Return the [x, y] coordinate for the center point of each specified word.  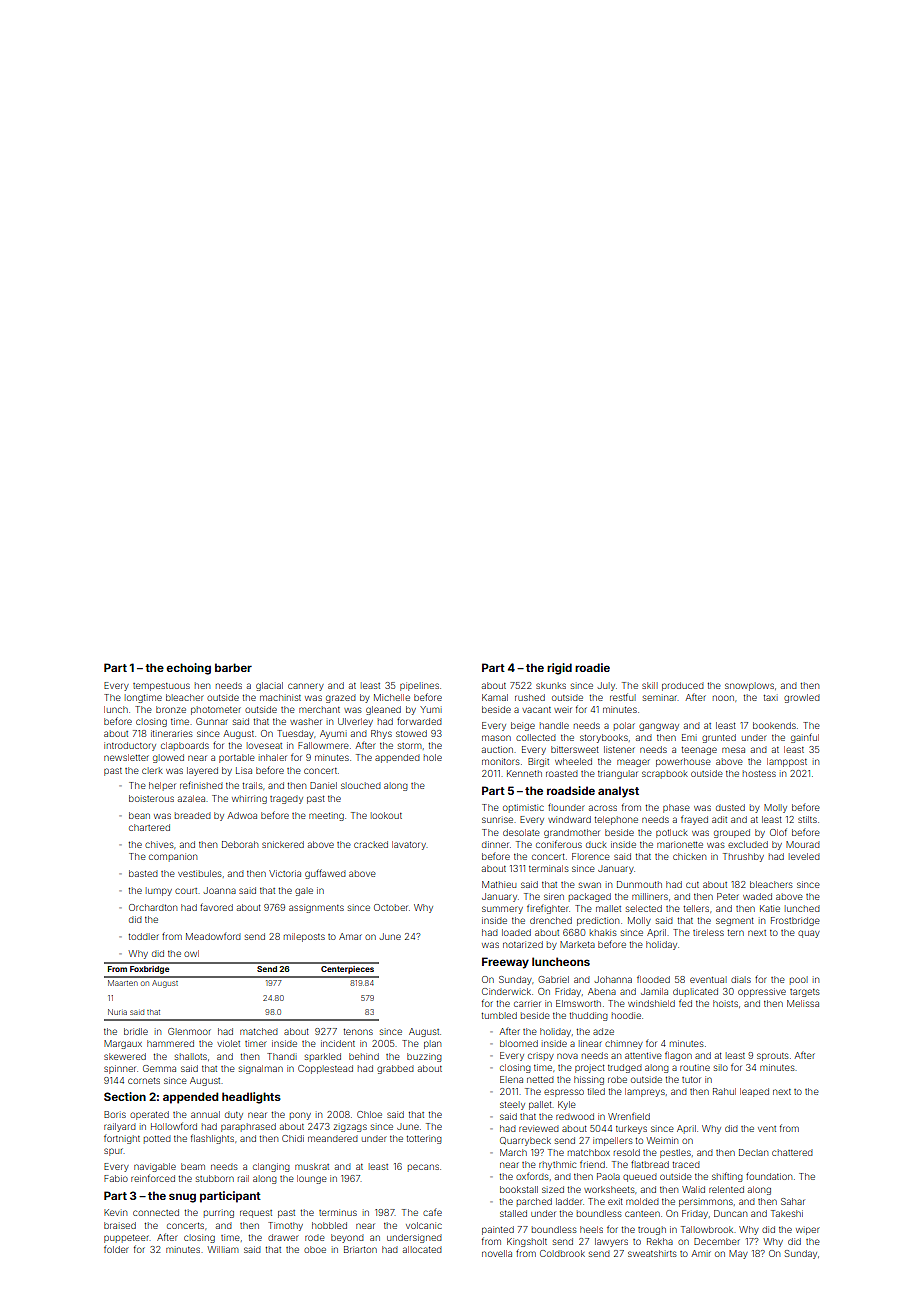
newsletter [126, 757]
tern [735, 933]
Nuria [117, 1012]
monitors [501, 761]
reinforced [153, 1178]
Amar [350, 936]
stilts [807, 819]
